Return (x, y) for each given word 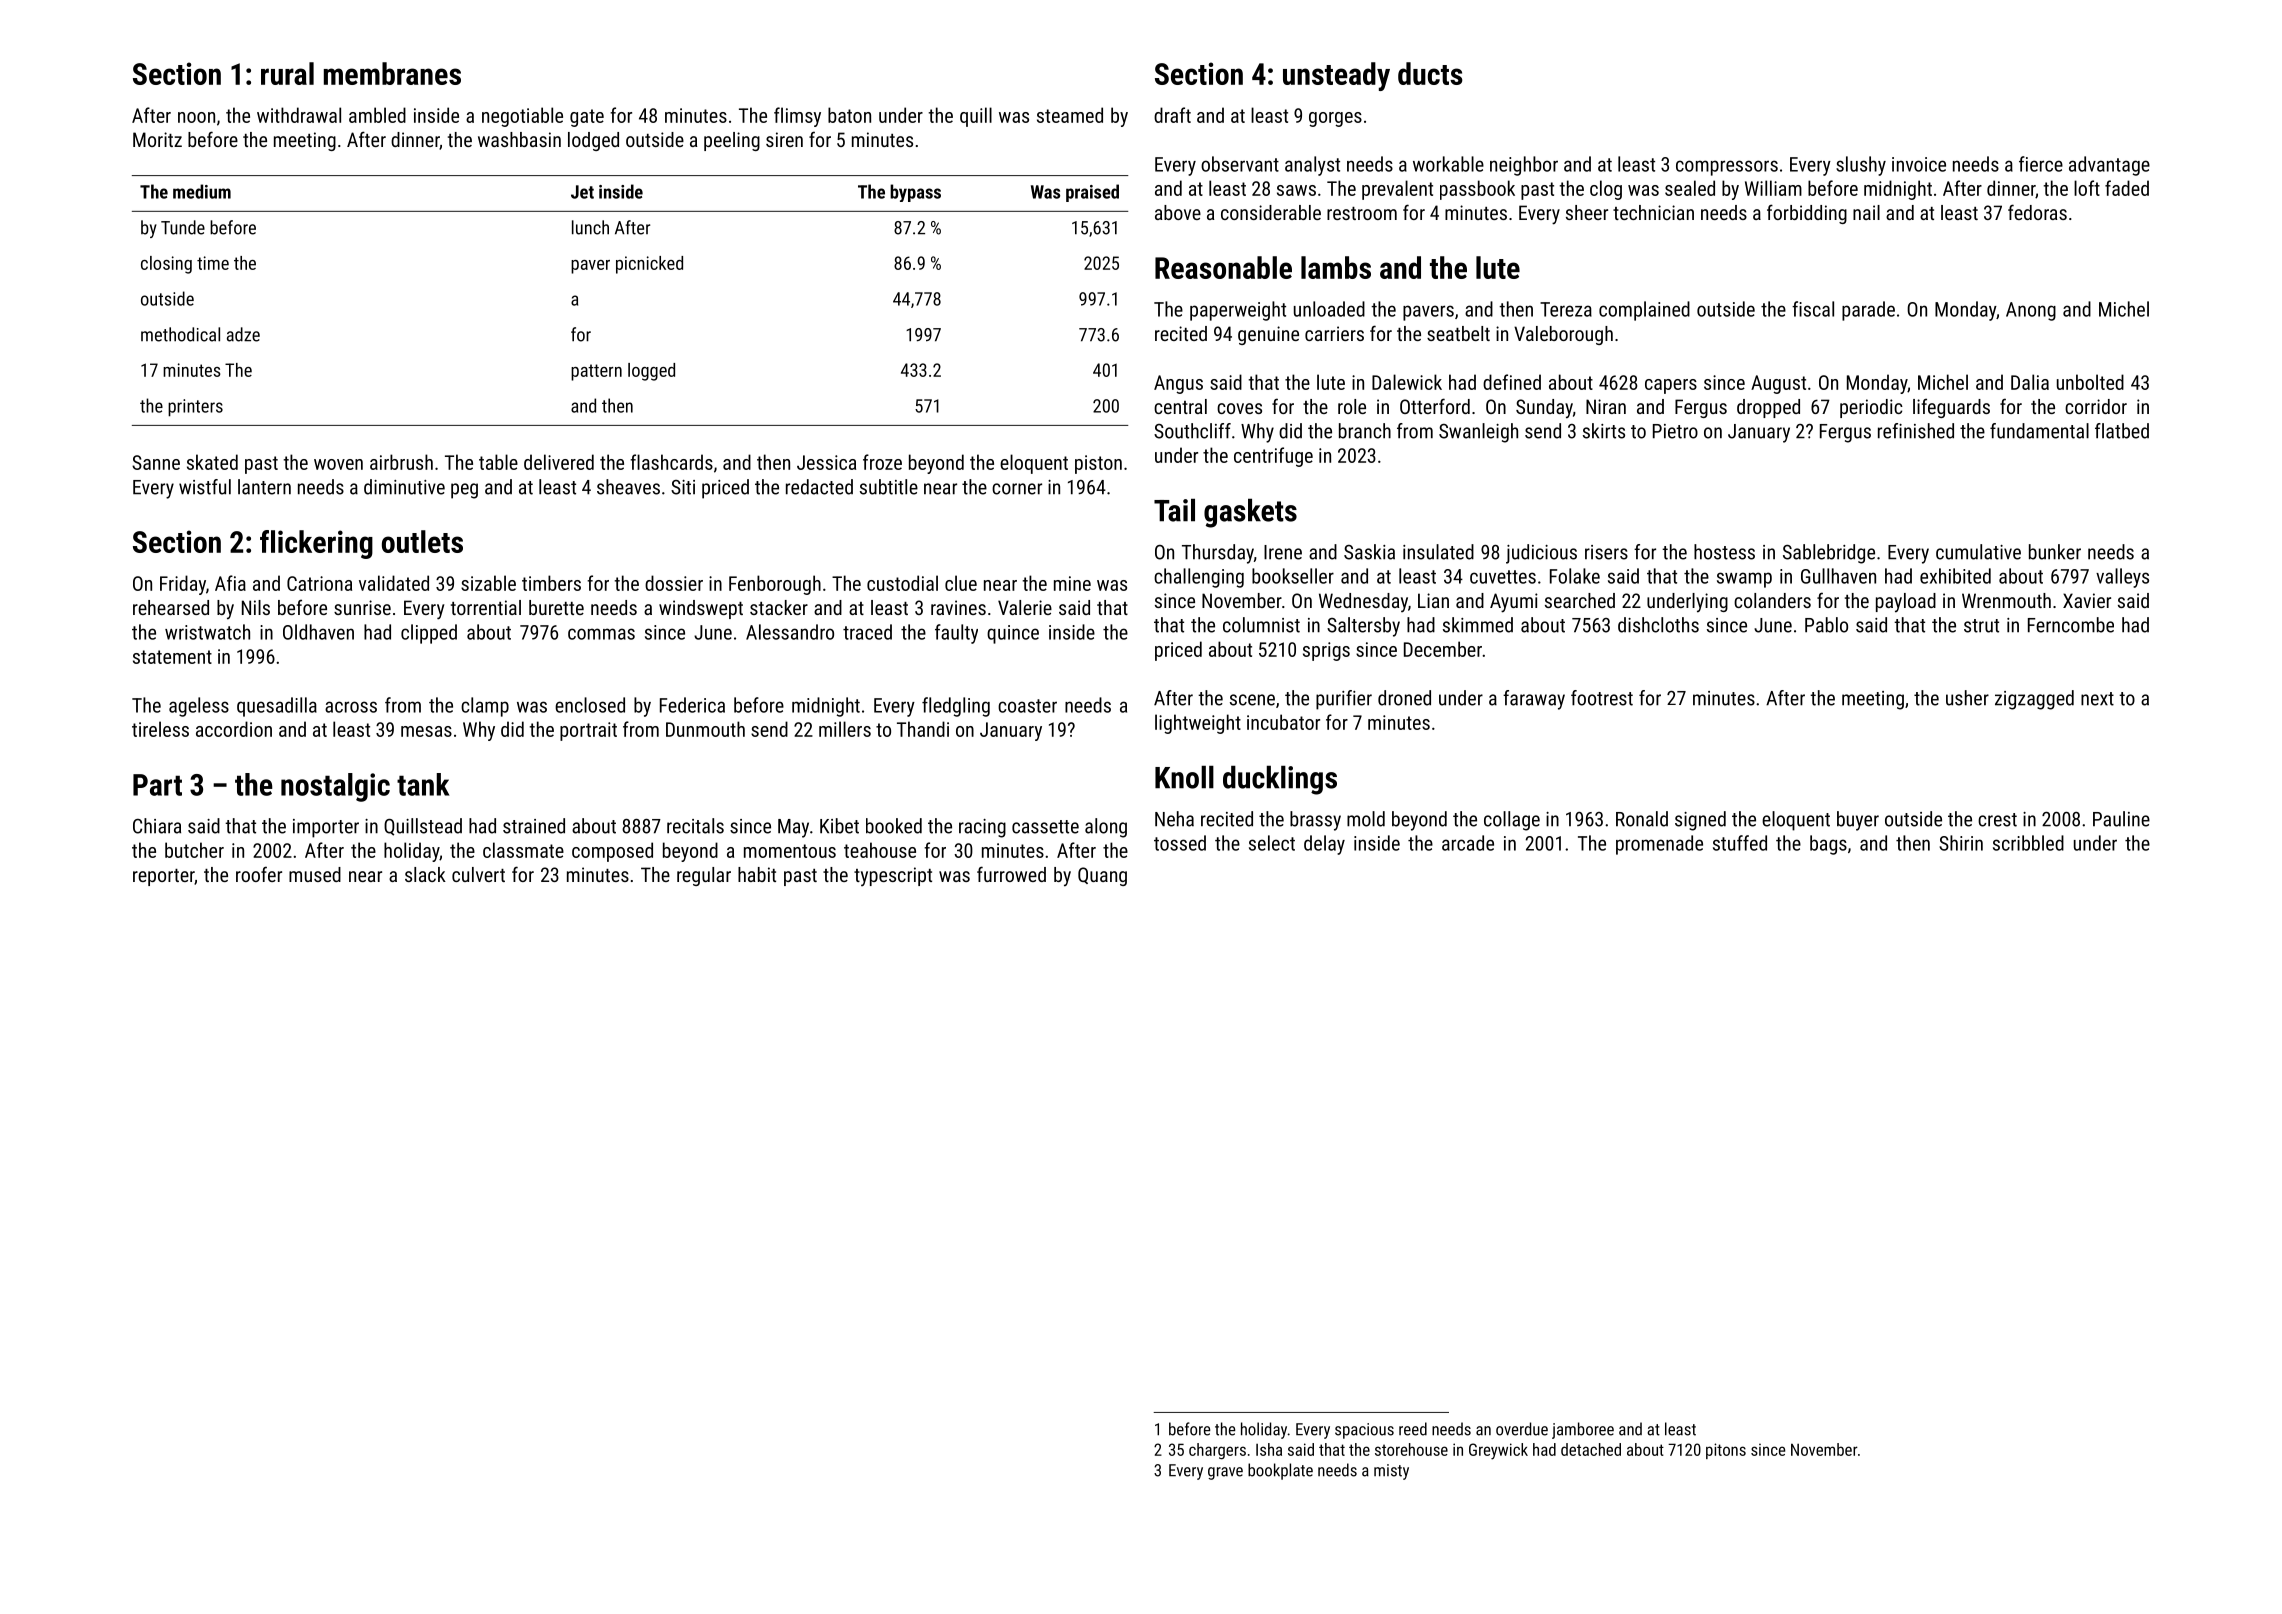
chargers (1217, 1451)
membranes (392, 73)
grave (1225, 1473)
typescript (893, 876)
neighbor (1524, 166)
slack (425, 874)
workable (1448, 164)
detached (1591, 1449)
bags (1828, 845)
